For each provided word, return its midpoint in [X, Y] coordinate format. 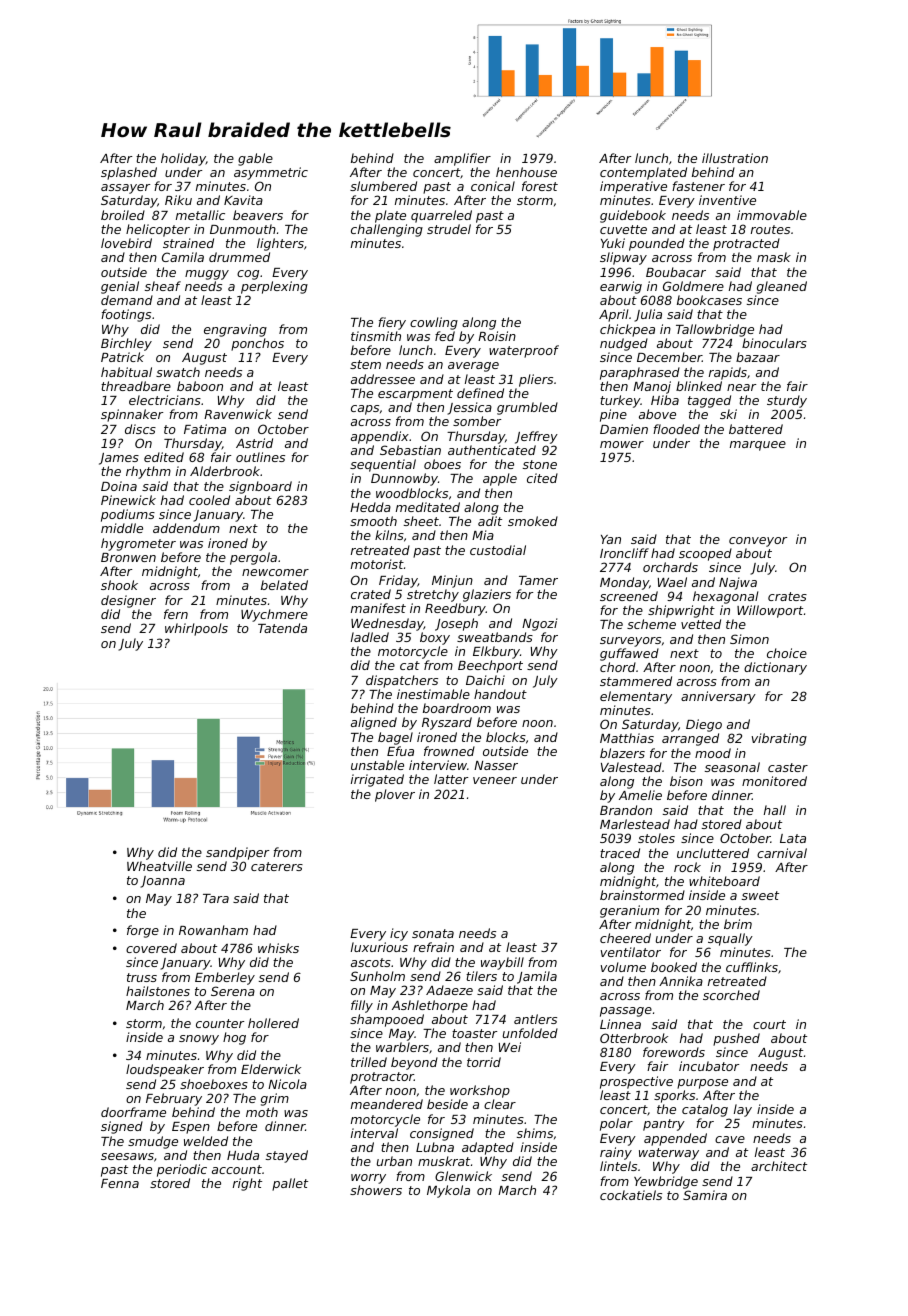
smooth [373, 521]
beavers [258, 215]
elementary [636, 697]
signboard [260, 487]
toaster [474, 1033]
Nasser [496, 765]
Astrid [254, 443]
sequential [383, 465]
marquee [758, 446]
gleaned [782, 287]
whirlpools [196, 629]
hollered [273, 1023]
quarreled [441, 216]
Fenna [120, 1183]
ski [728, 414]
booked [674, 967]
